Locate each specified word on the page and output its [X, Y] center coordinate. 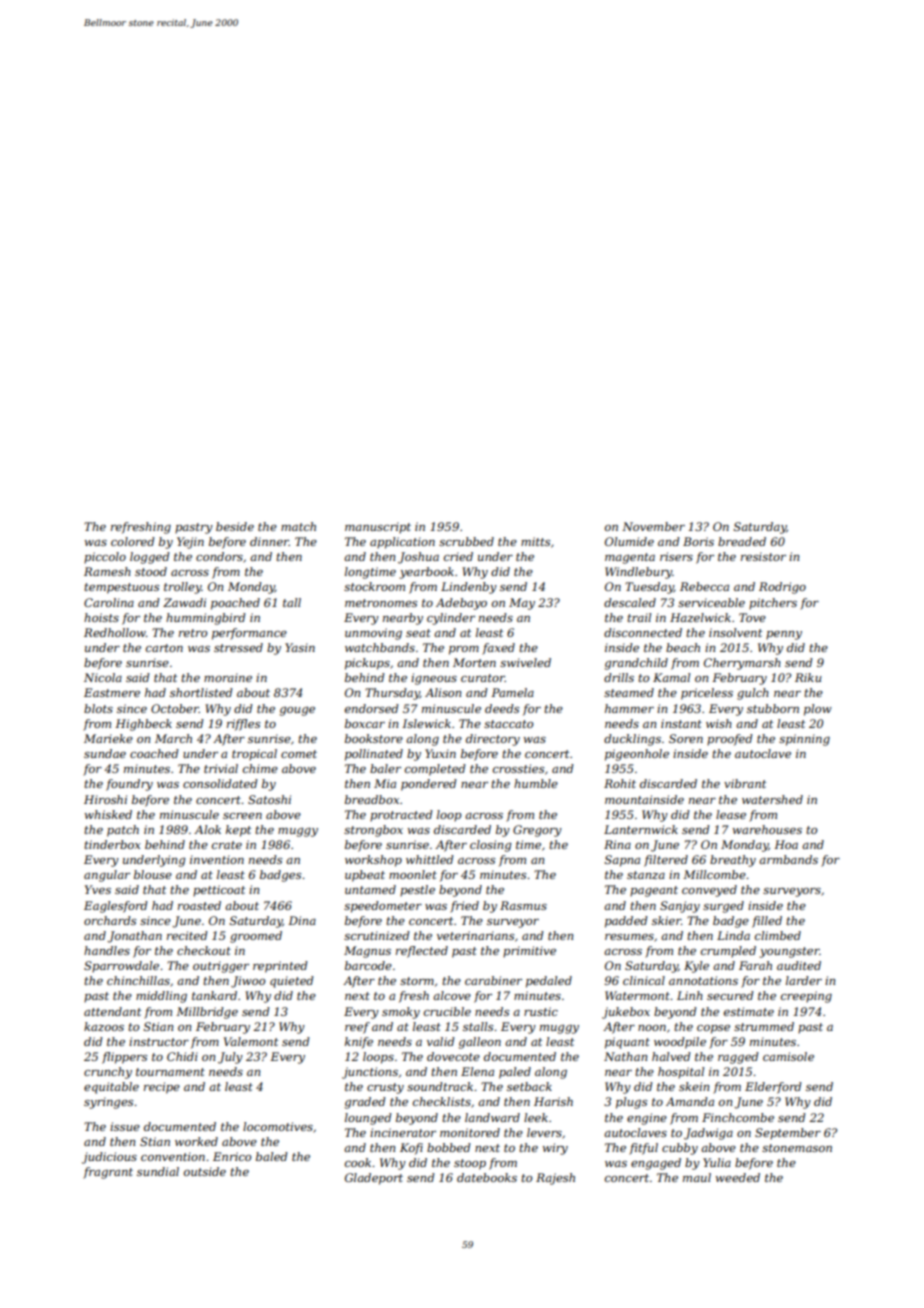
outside [205, 1171]
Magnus [367, 952]
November [653, 526]
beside [235, 526]
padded [626, 922]
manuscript [378, 528]
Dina [302, 920]
